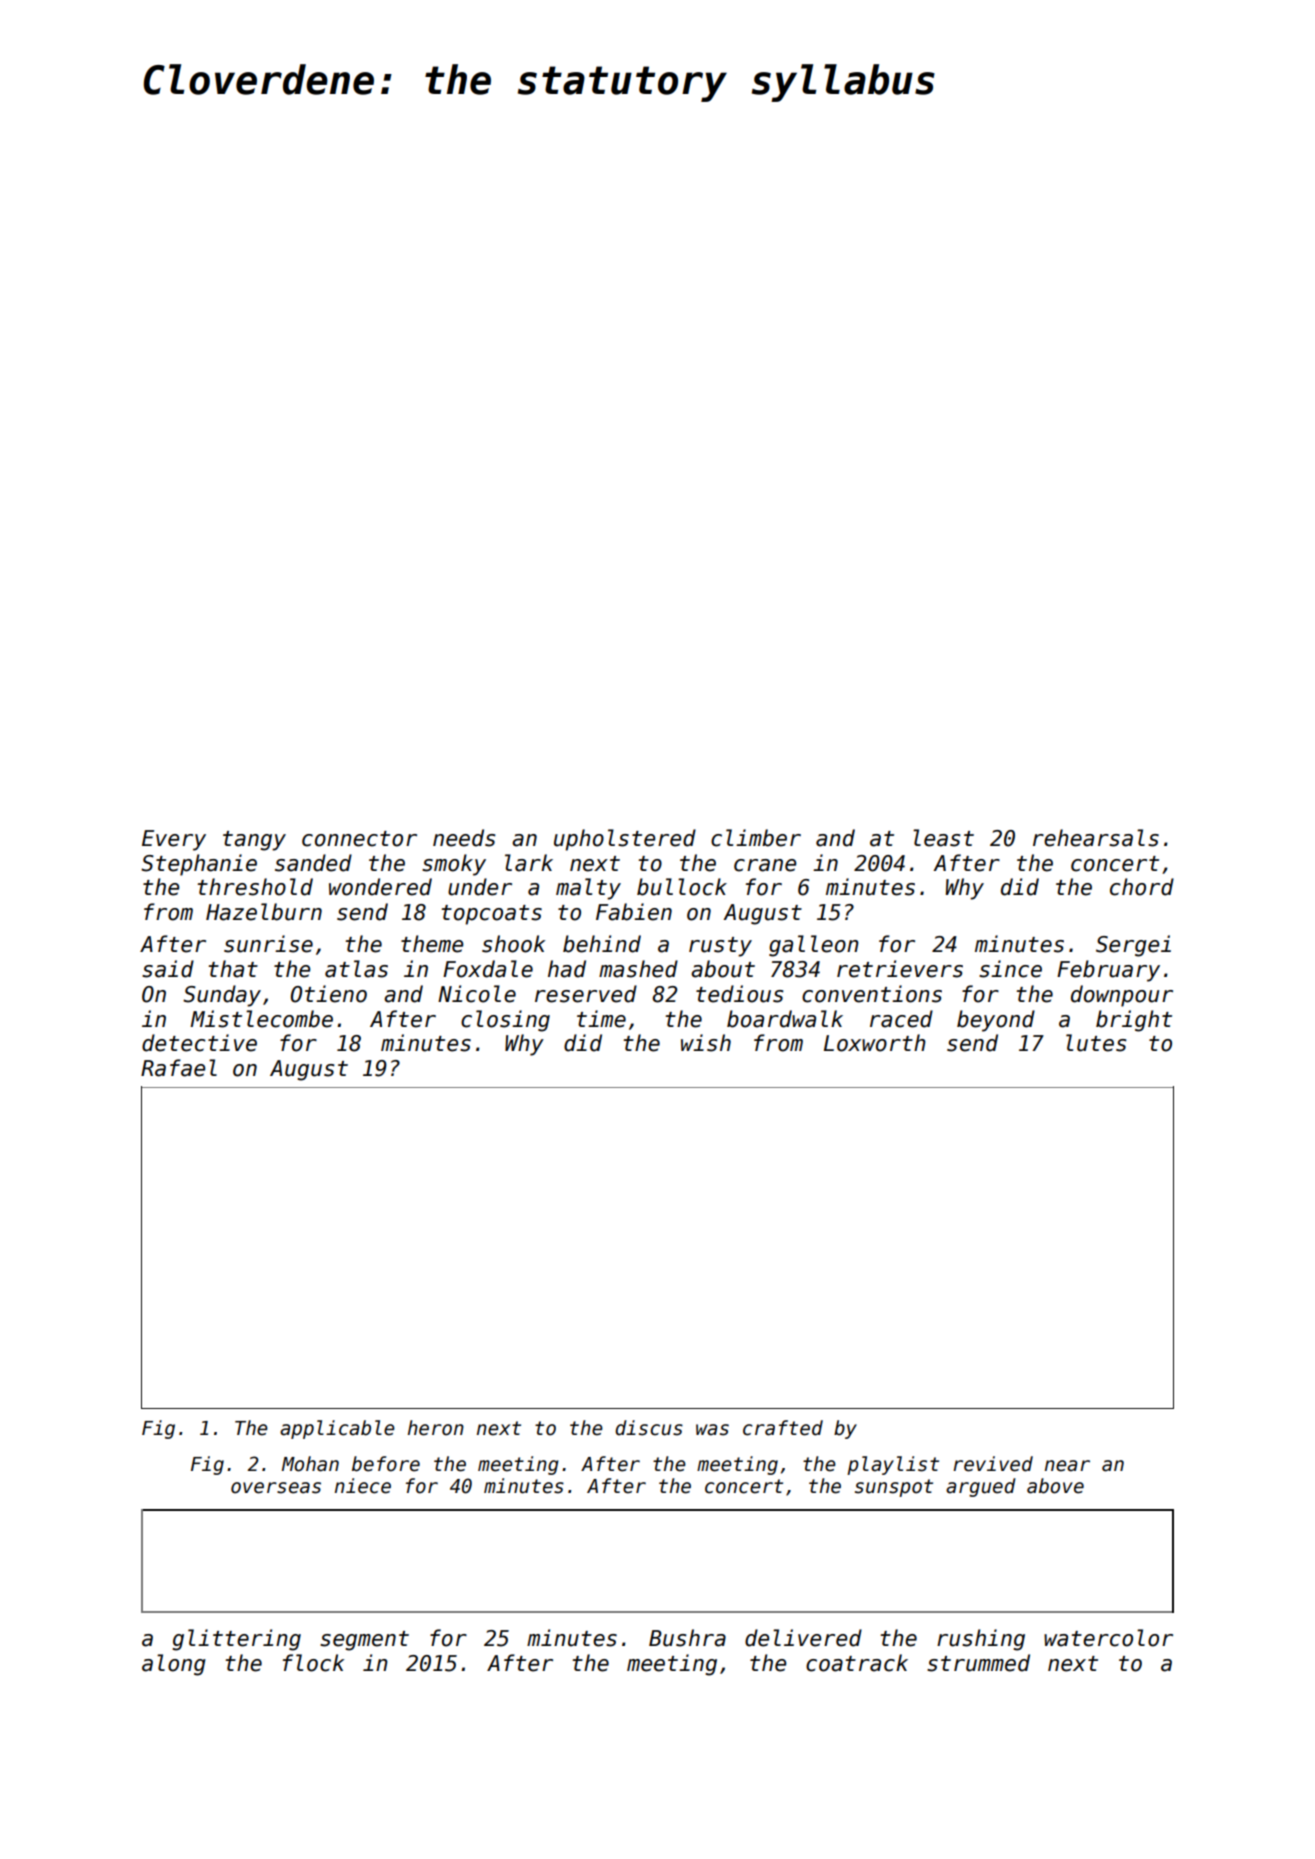 The height and width of the document is (1859, 1315). I want to click on connector, so click(359, 839).
